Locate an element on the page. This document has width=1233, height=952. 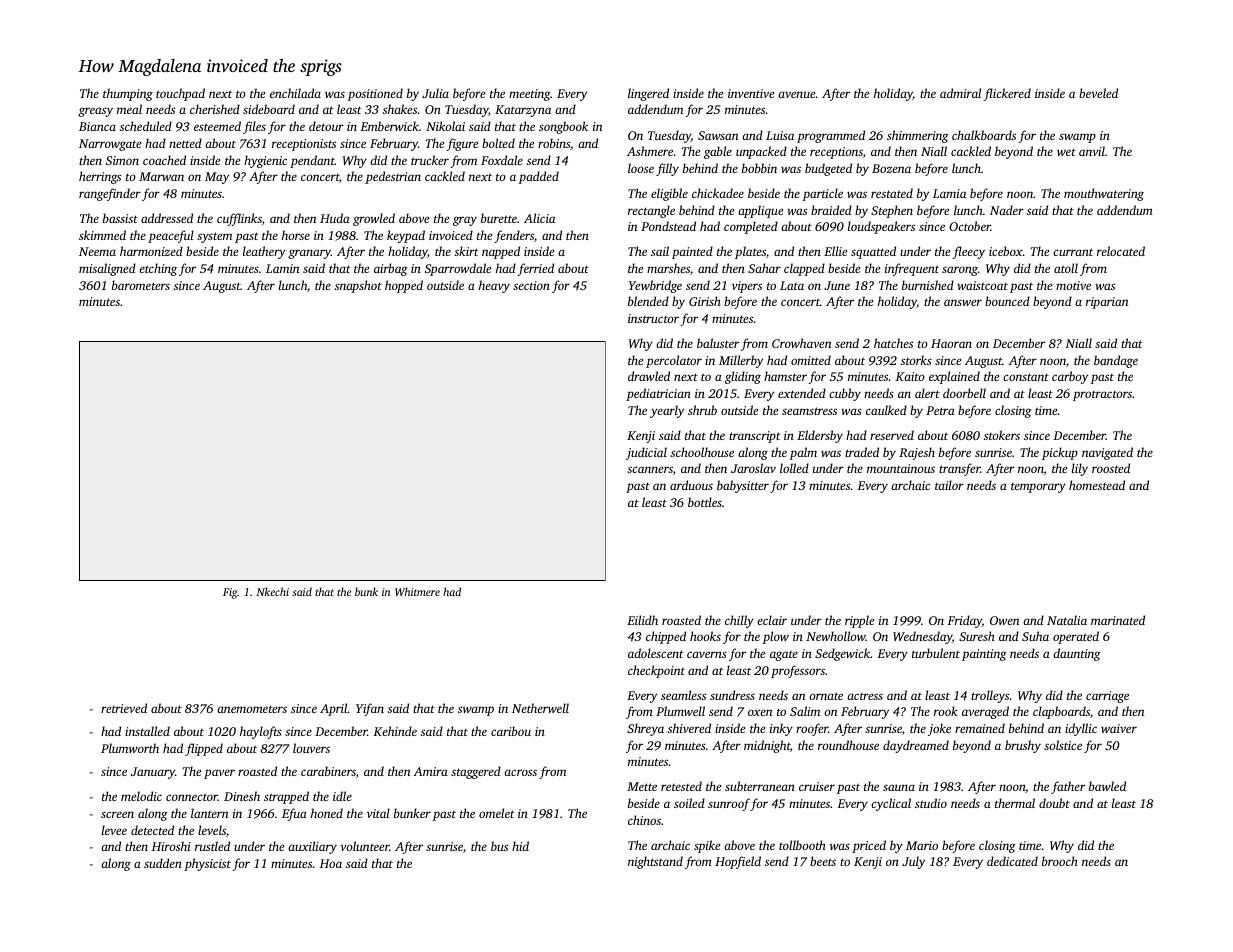
inventive is located at coordinates (751, 93).
